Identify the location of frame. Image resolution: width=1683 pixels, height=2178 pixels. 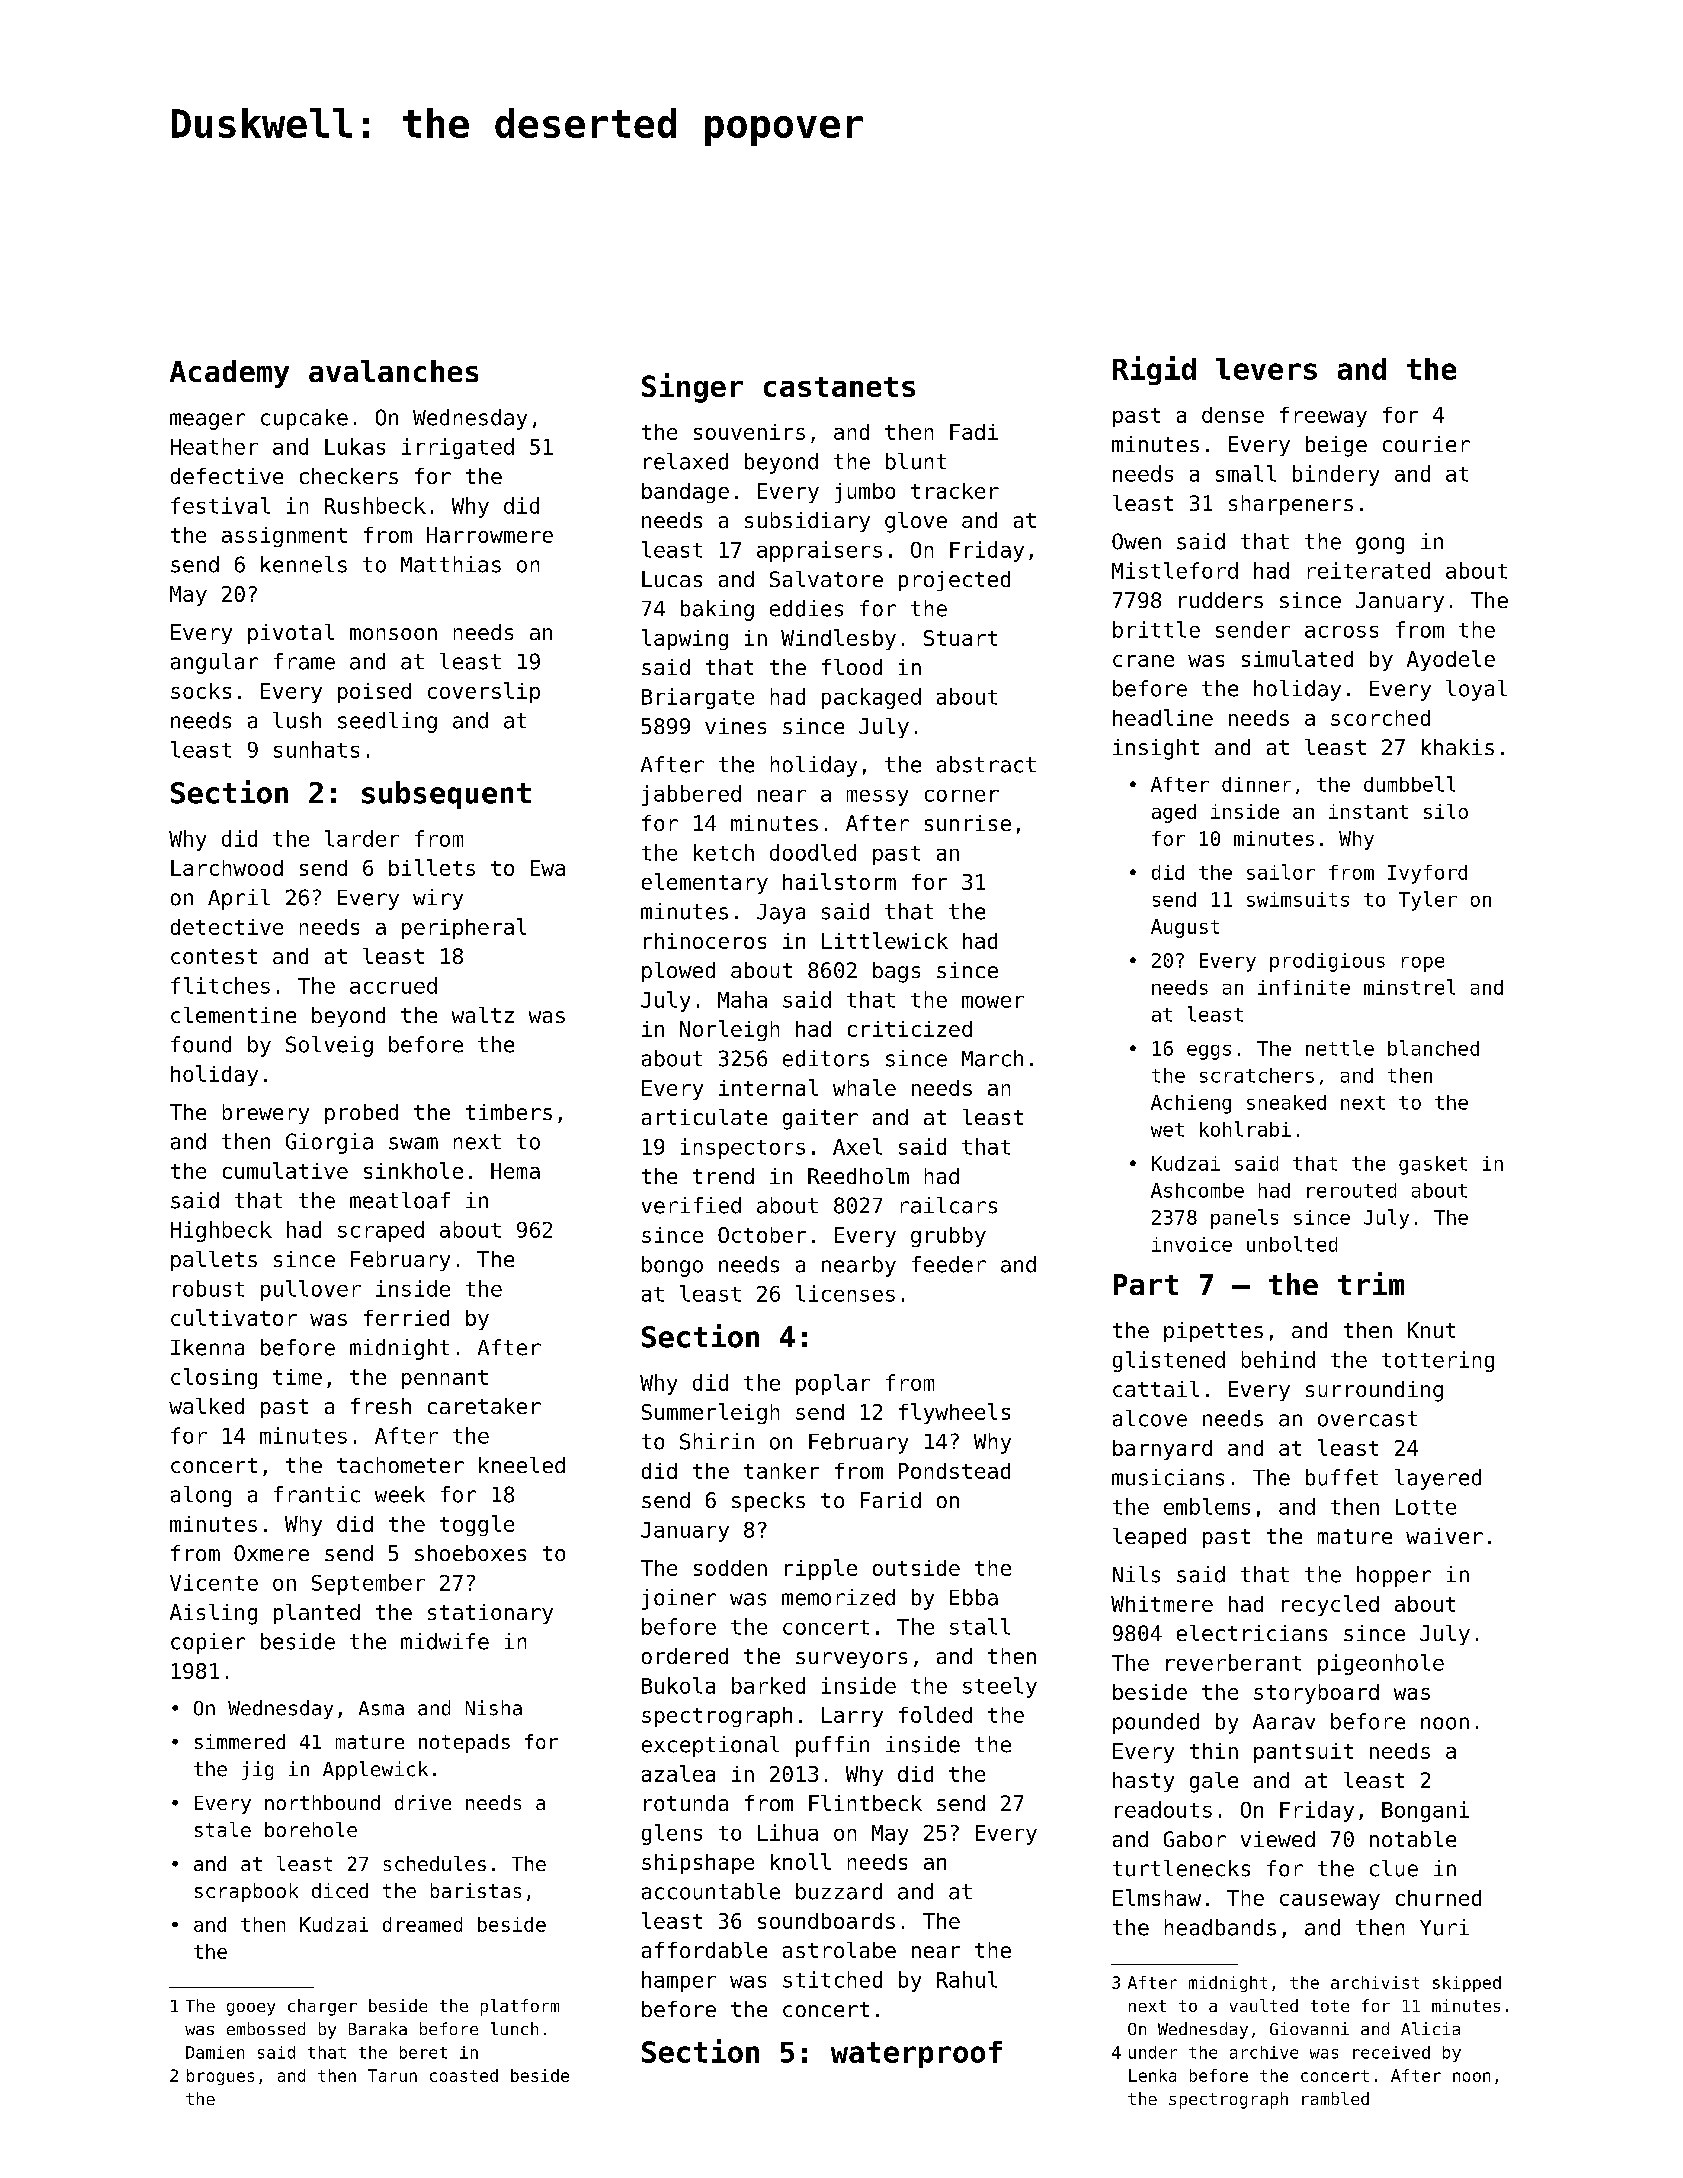
(304, 661).
